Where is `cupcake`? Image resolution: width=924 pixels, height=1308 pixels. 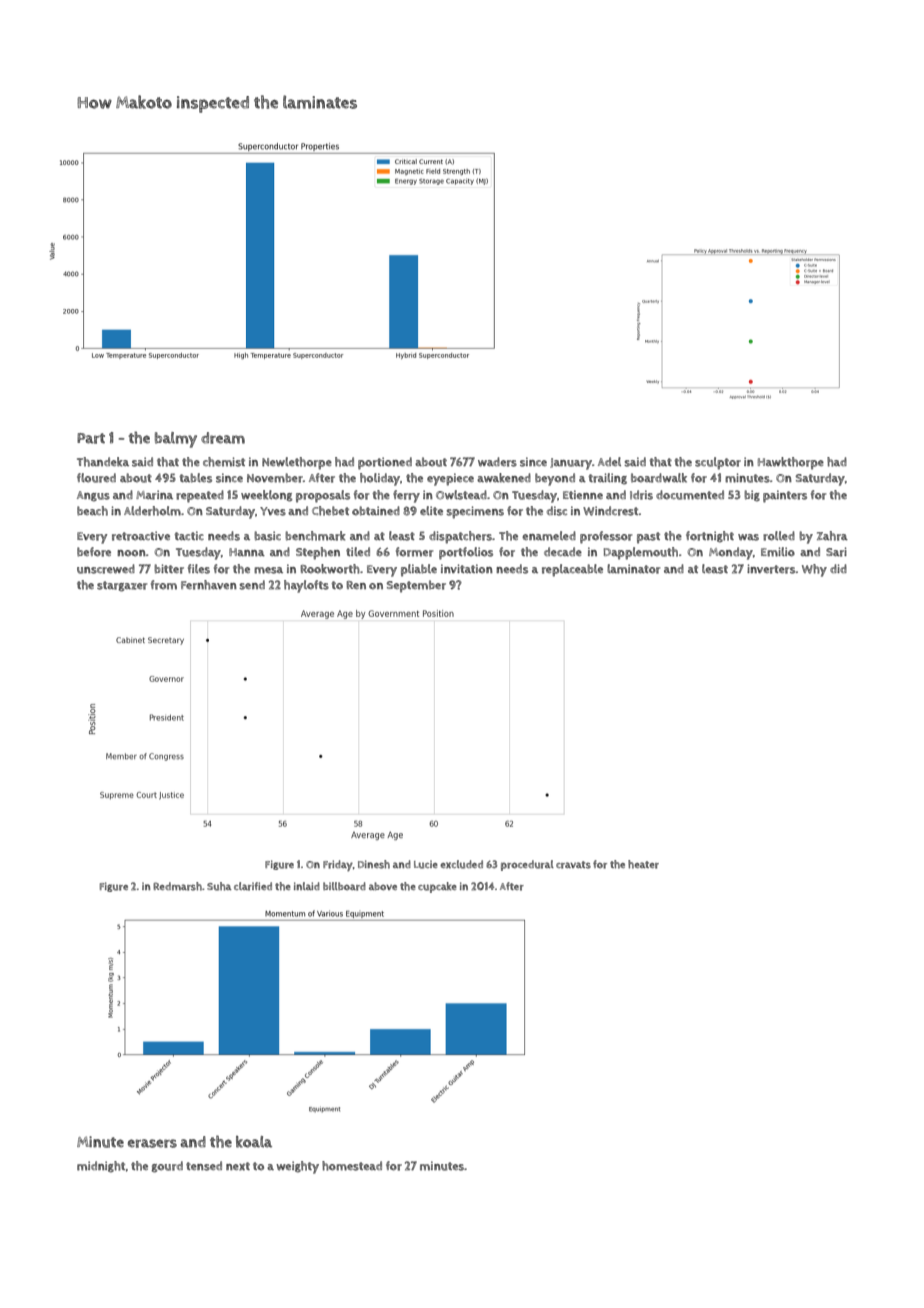 cupcake is located at coordinates (437, 887).
